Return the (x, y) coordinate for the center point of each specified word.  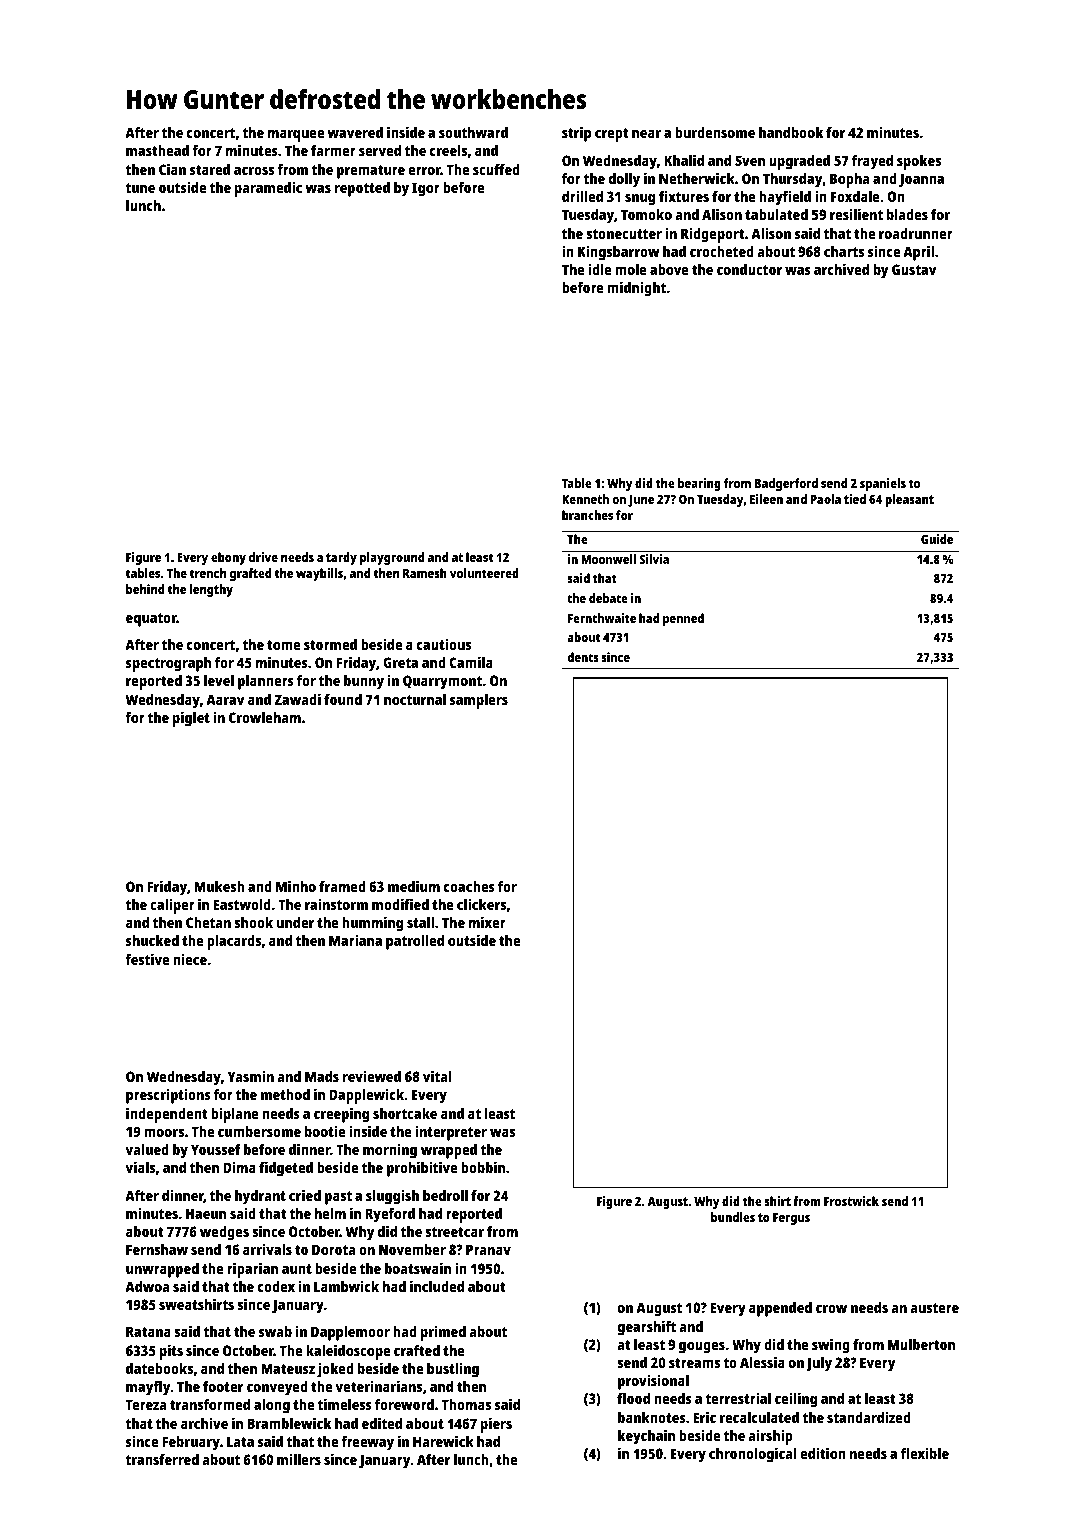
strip (576, 134)
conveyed (277, 1388)
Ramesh (425, 573)
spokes (919, 162)
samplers (479, 701)
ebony (228, 558)
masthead (157, 150)
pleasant (909, 500)
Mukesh (219, 886)
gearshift (647, 1328)
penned (683, 619)
